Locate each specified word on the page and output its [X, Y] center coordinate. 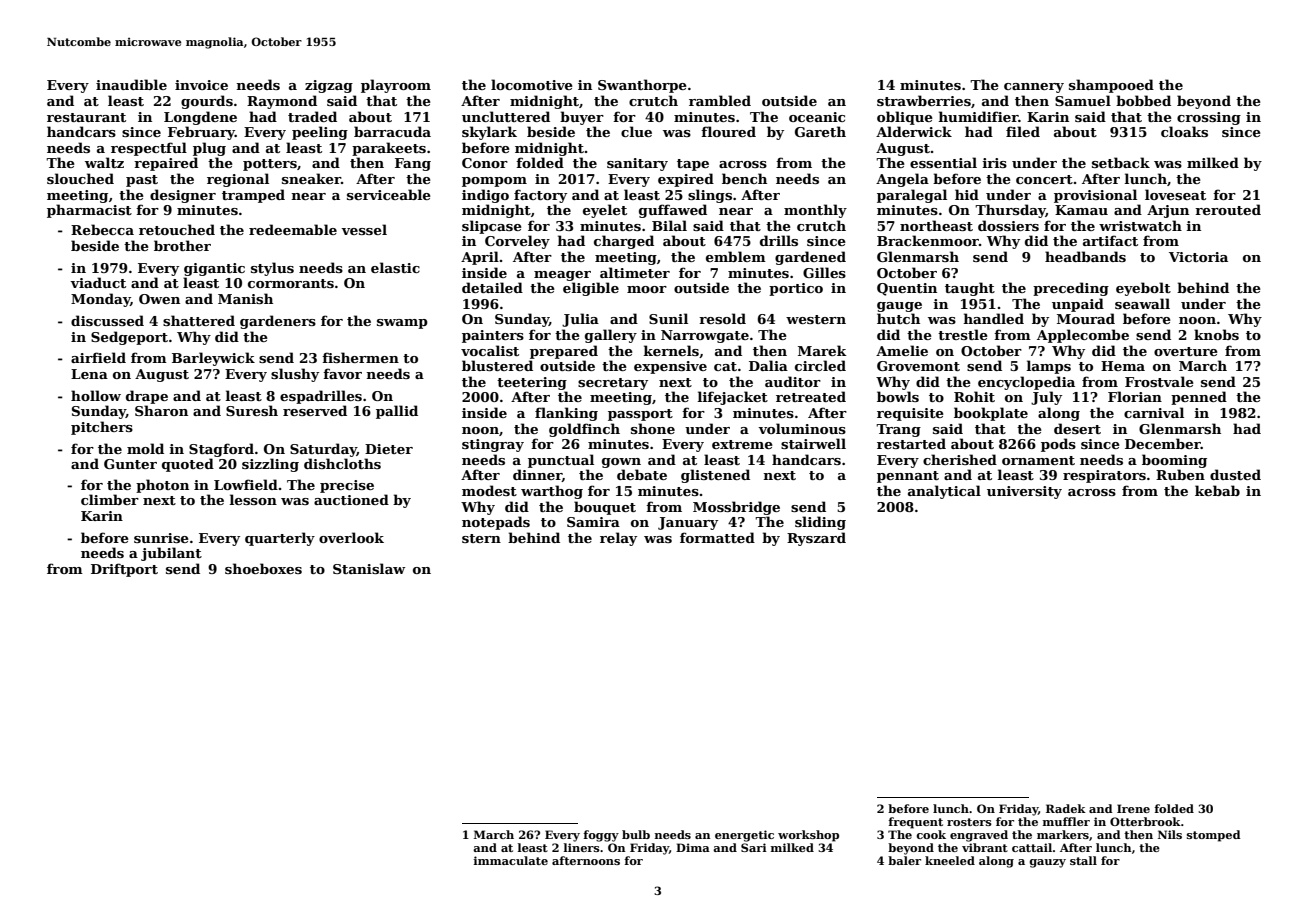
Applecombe [1083, 336]
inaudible [131, 84]
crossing [1209, 118]
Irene [1133, 808]
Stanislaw [369, 568]
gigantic [214, 269]
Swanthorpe [642, 86]
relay [618, 539]
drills [779, 240]
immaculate [511, 860]
